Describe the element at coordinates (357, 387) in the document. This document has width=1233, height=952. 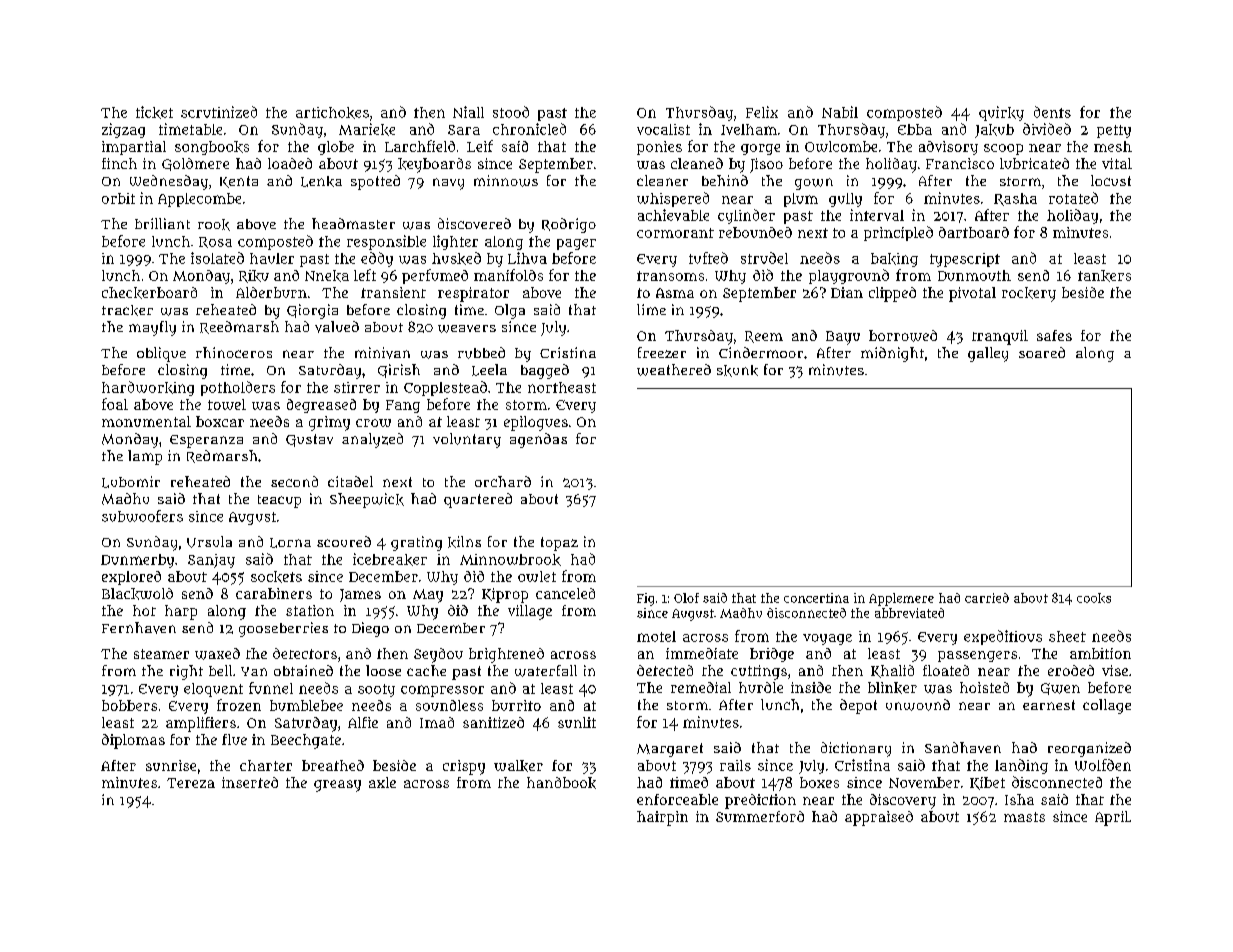
I see `stirrer` at that location.
